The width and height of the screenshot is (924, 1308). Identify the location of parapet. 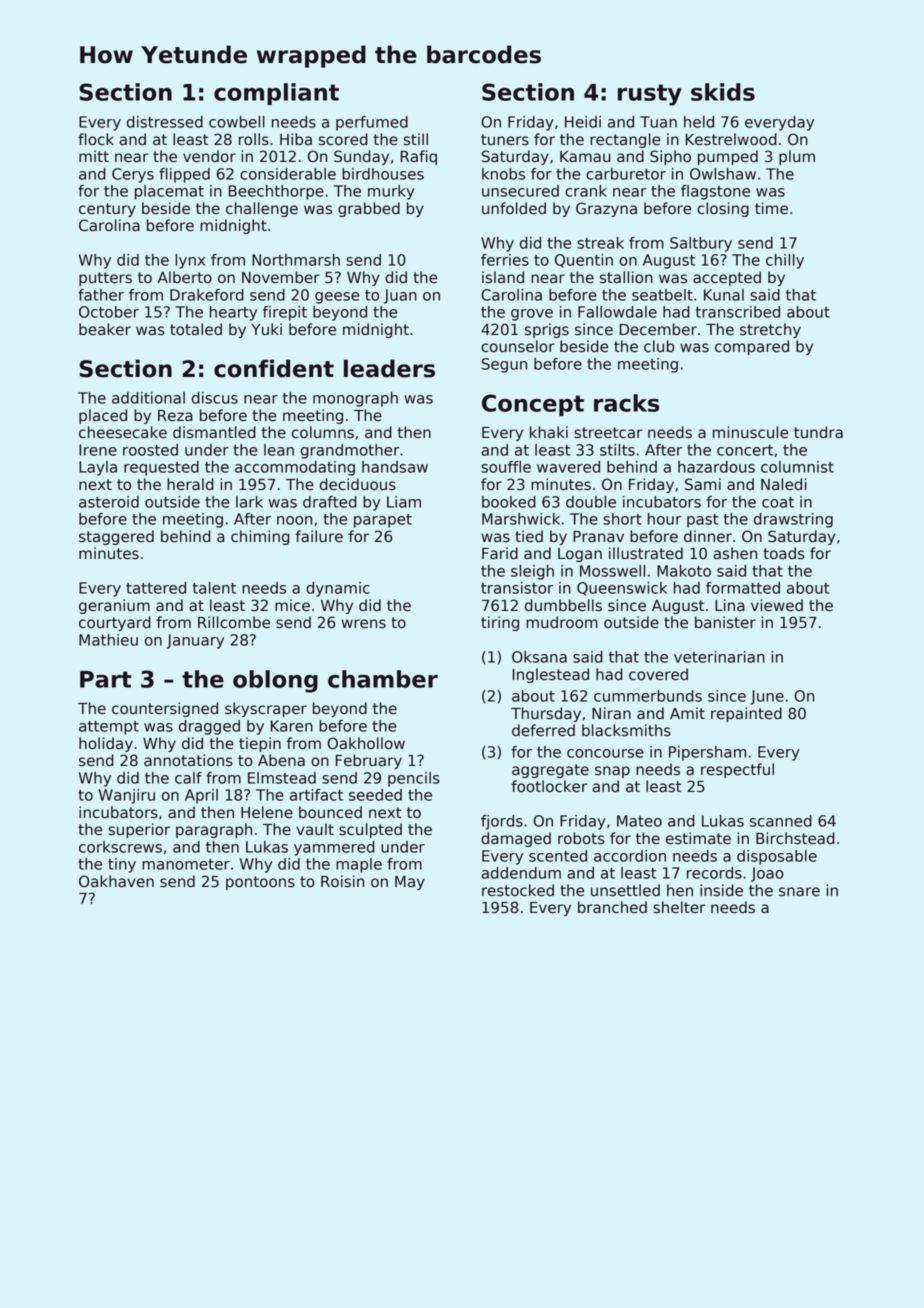
(383, 521).
